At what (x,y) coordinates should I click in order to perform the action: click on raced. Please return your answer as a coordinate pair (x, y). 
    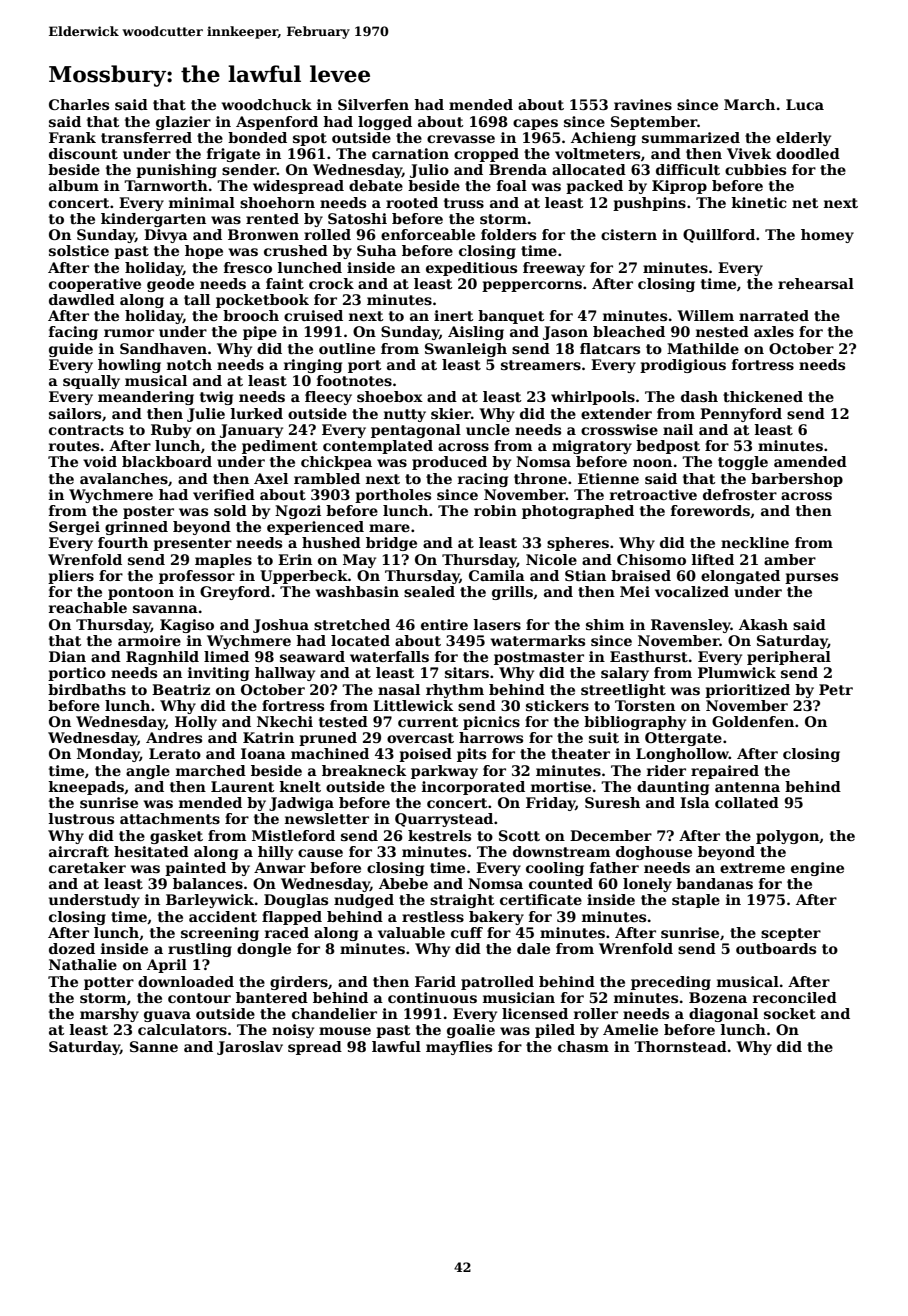
    Looking at the image, I should click on (287, 932).
